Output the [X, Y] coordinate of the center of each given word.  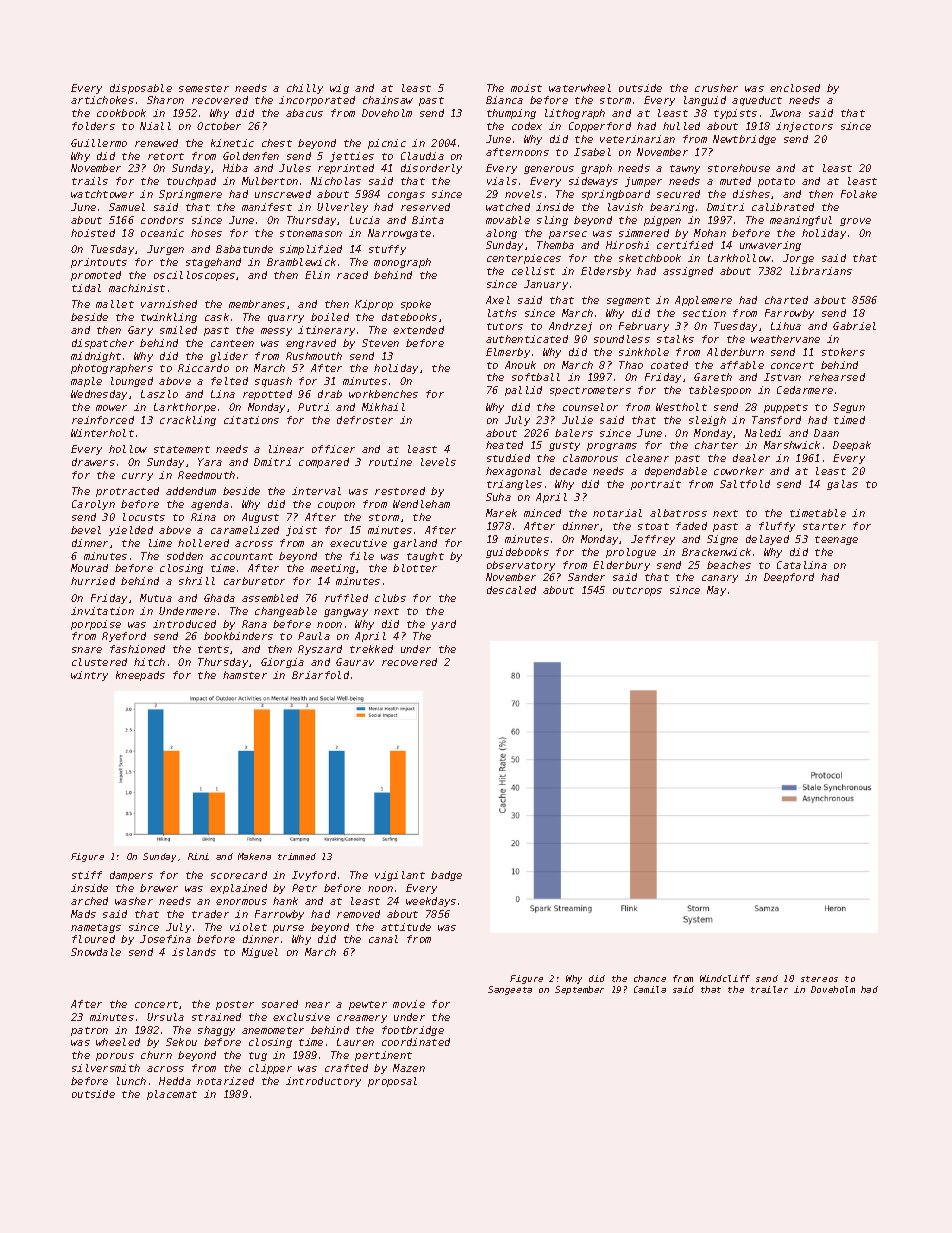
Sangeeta [510, 990]
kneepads [140, 676]
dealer [751, 458]
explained [238, 889]
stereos [819, 979]
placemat [172, 1095]
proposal [392, 1082]
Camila [650, 989]
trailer [769, 989]
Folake [859, 194]
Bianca [504, 100]
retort [166, 156]
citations [251, 420]
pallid [523, 391]
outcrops [637, 591]
